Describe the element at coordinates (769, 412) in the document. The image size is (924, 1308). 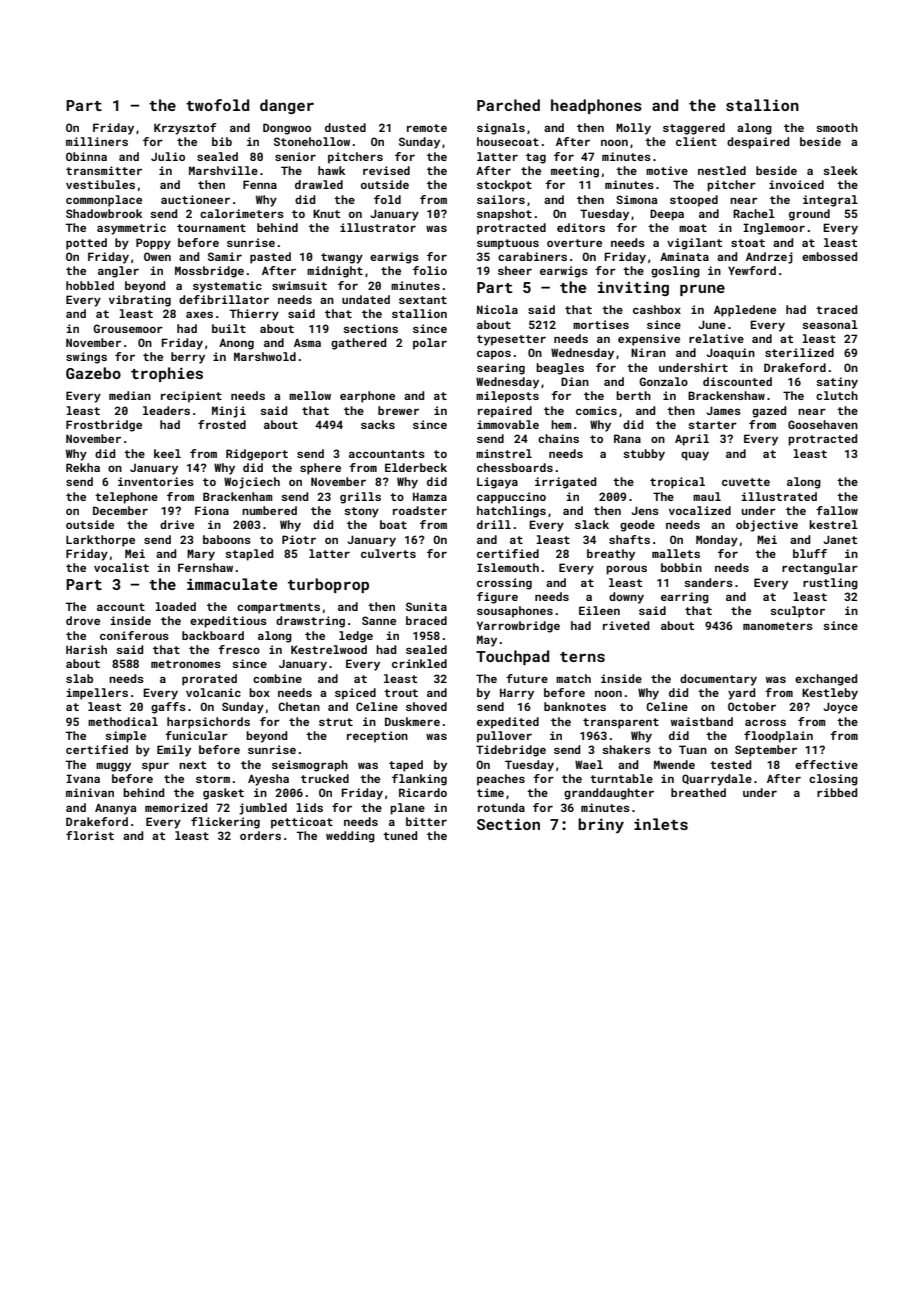
I see `gazed` at that location.
